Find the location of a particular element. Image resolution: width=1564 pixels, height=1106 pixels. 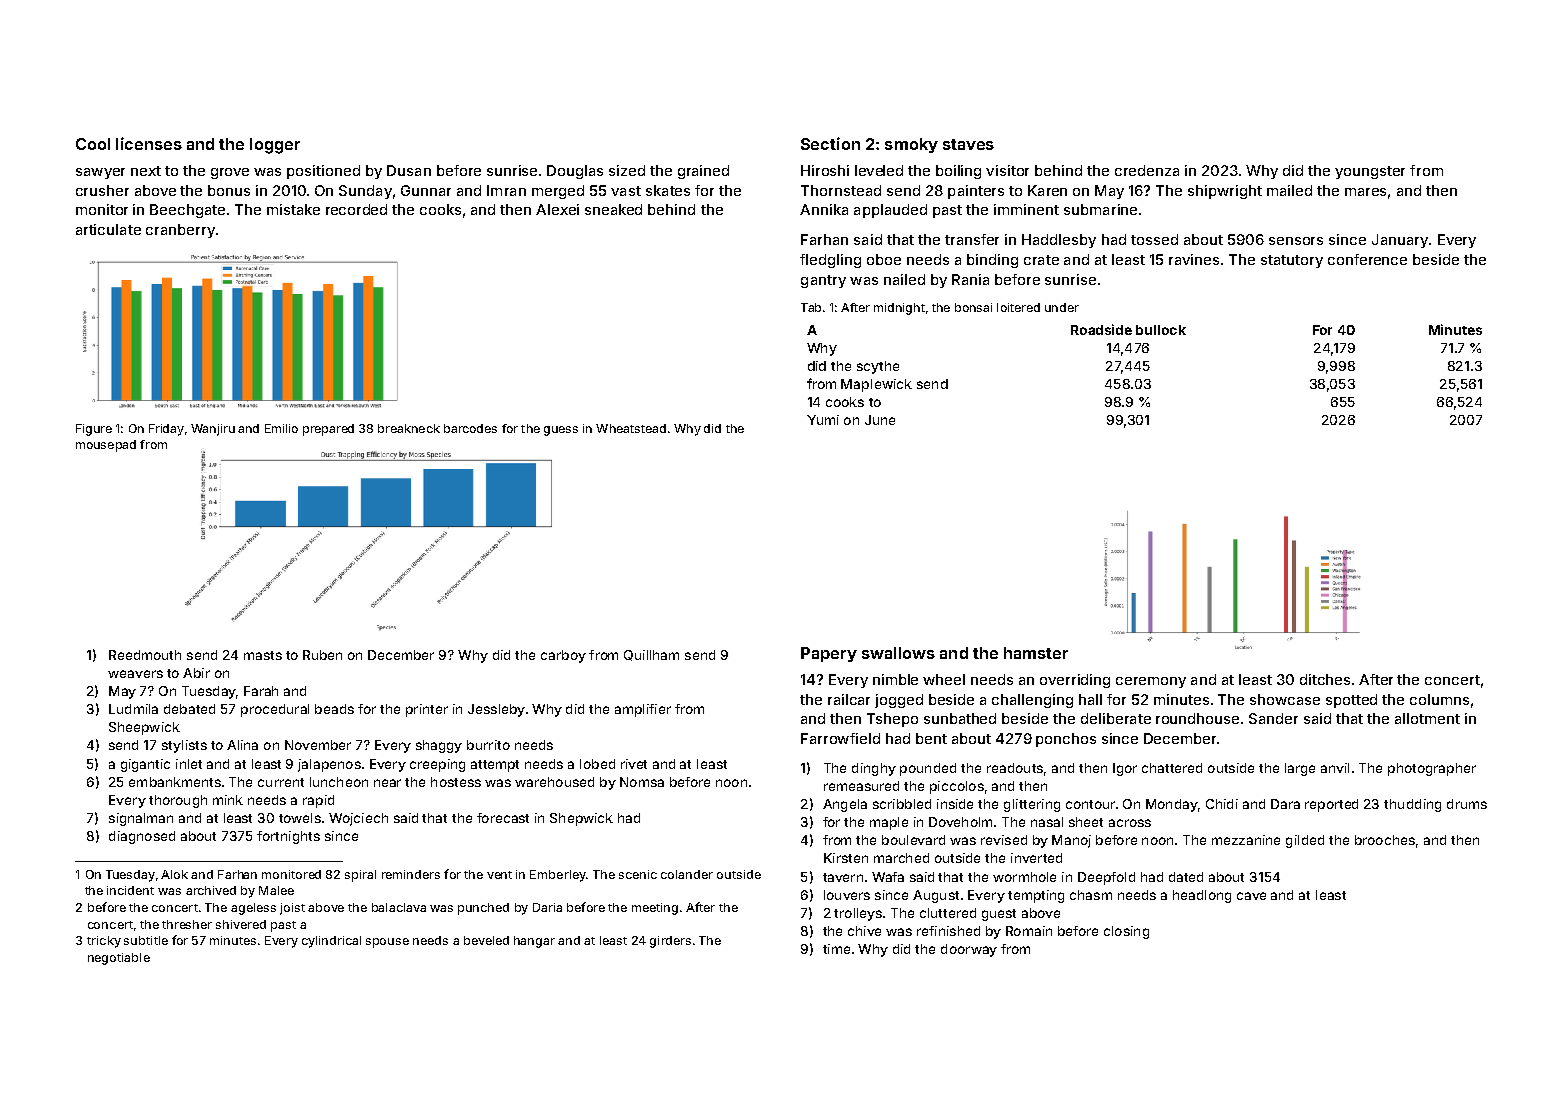

louvers is located at coordinates (847, 895).
